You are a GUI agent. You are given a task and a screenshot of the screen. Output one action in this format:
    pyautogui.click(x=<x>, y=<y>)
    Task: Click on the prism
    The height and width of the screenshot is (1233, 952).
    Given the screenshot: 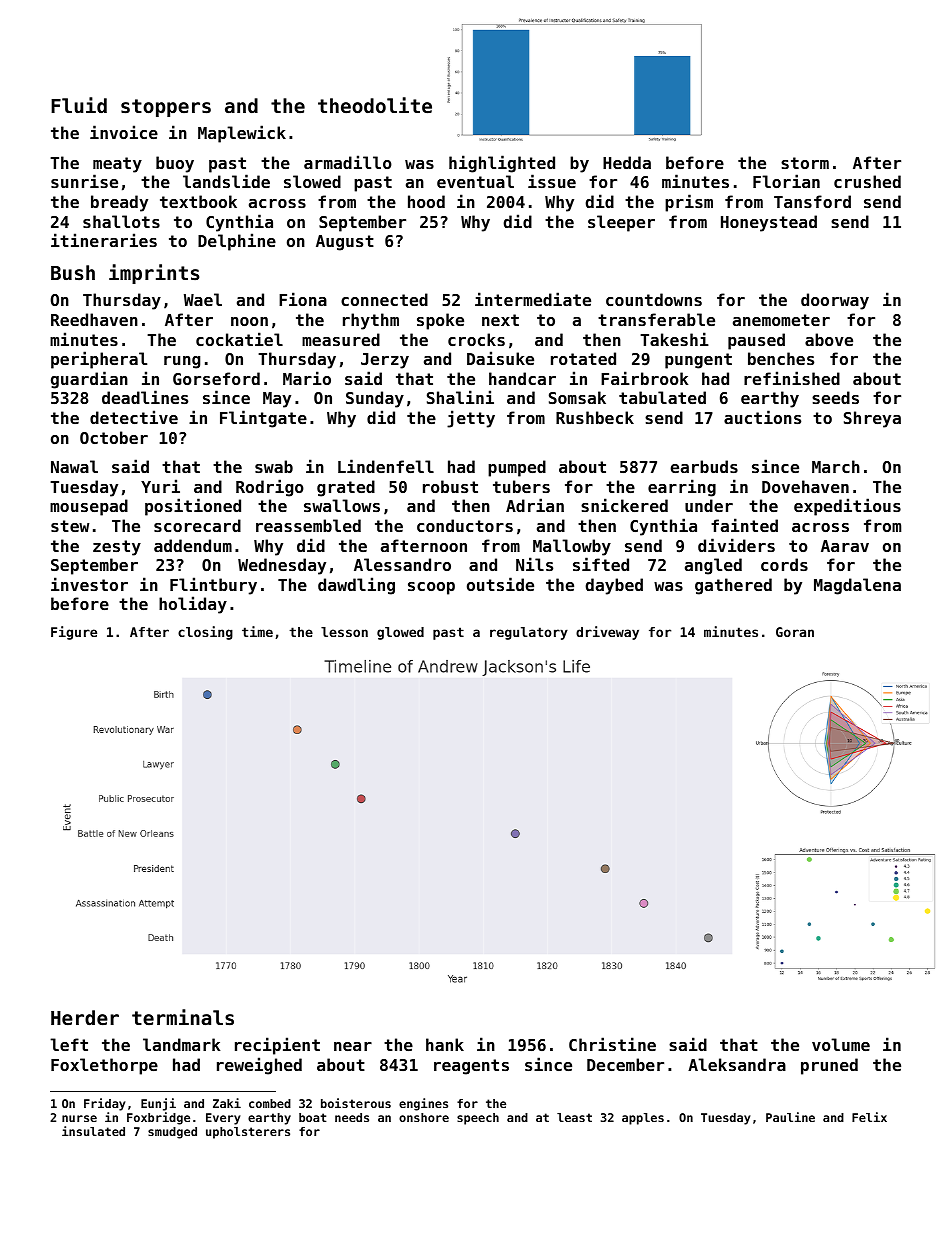 What is the action you would take?
    pyautogui.click(x=689, y=203)
